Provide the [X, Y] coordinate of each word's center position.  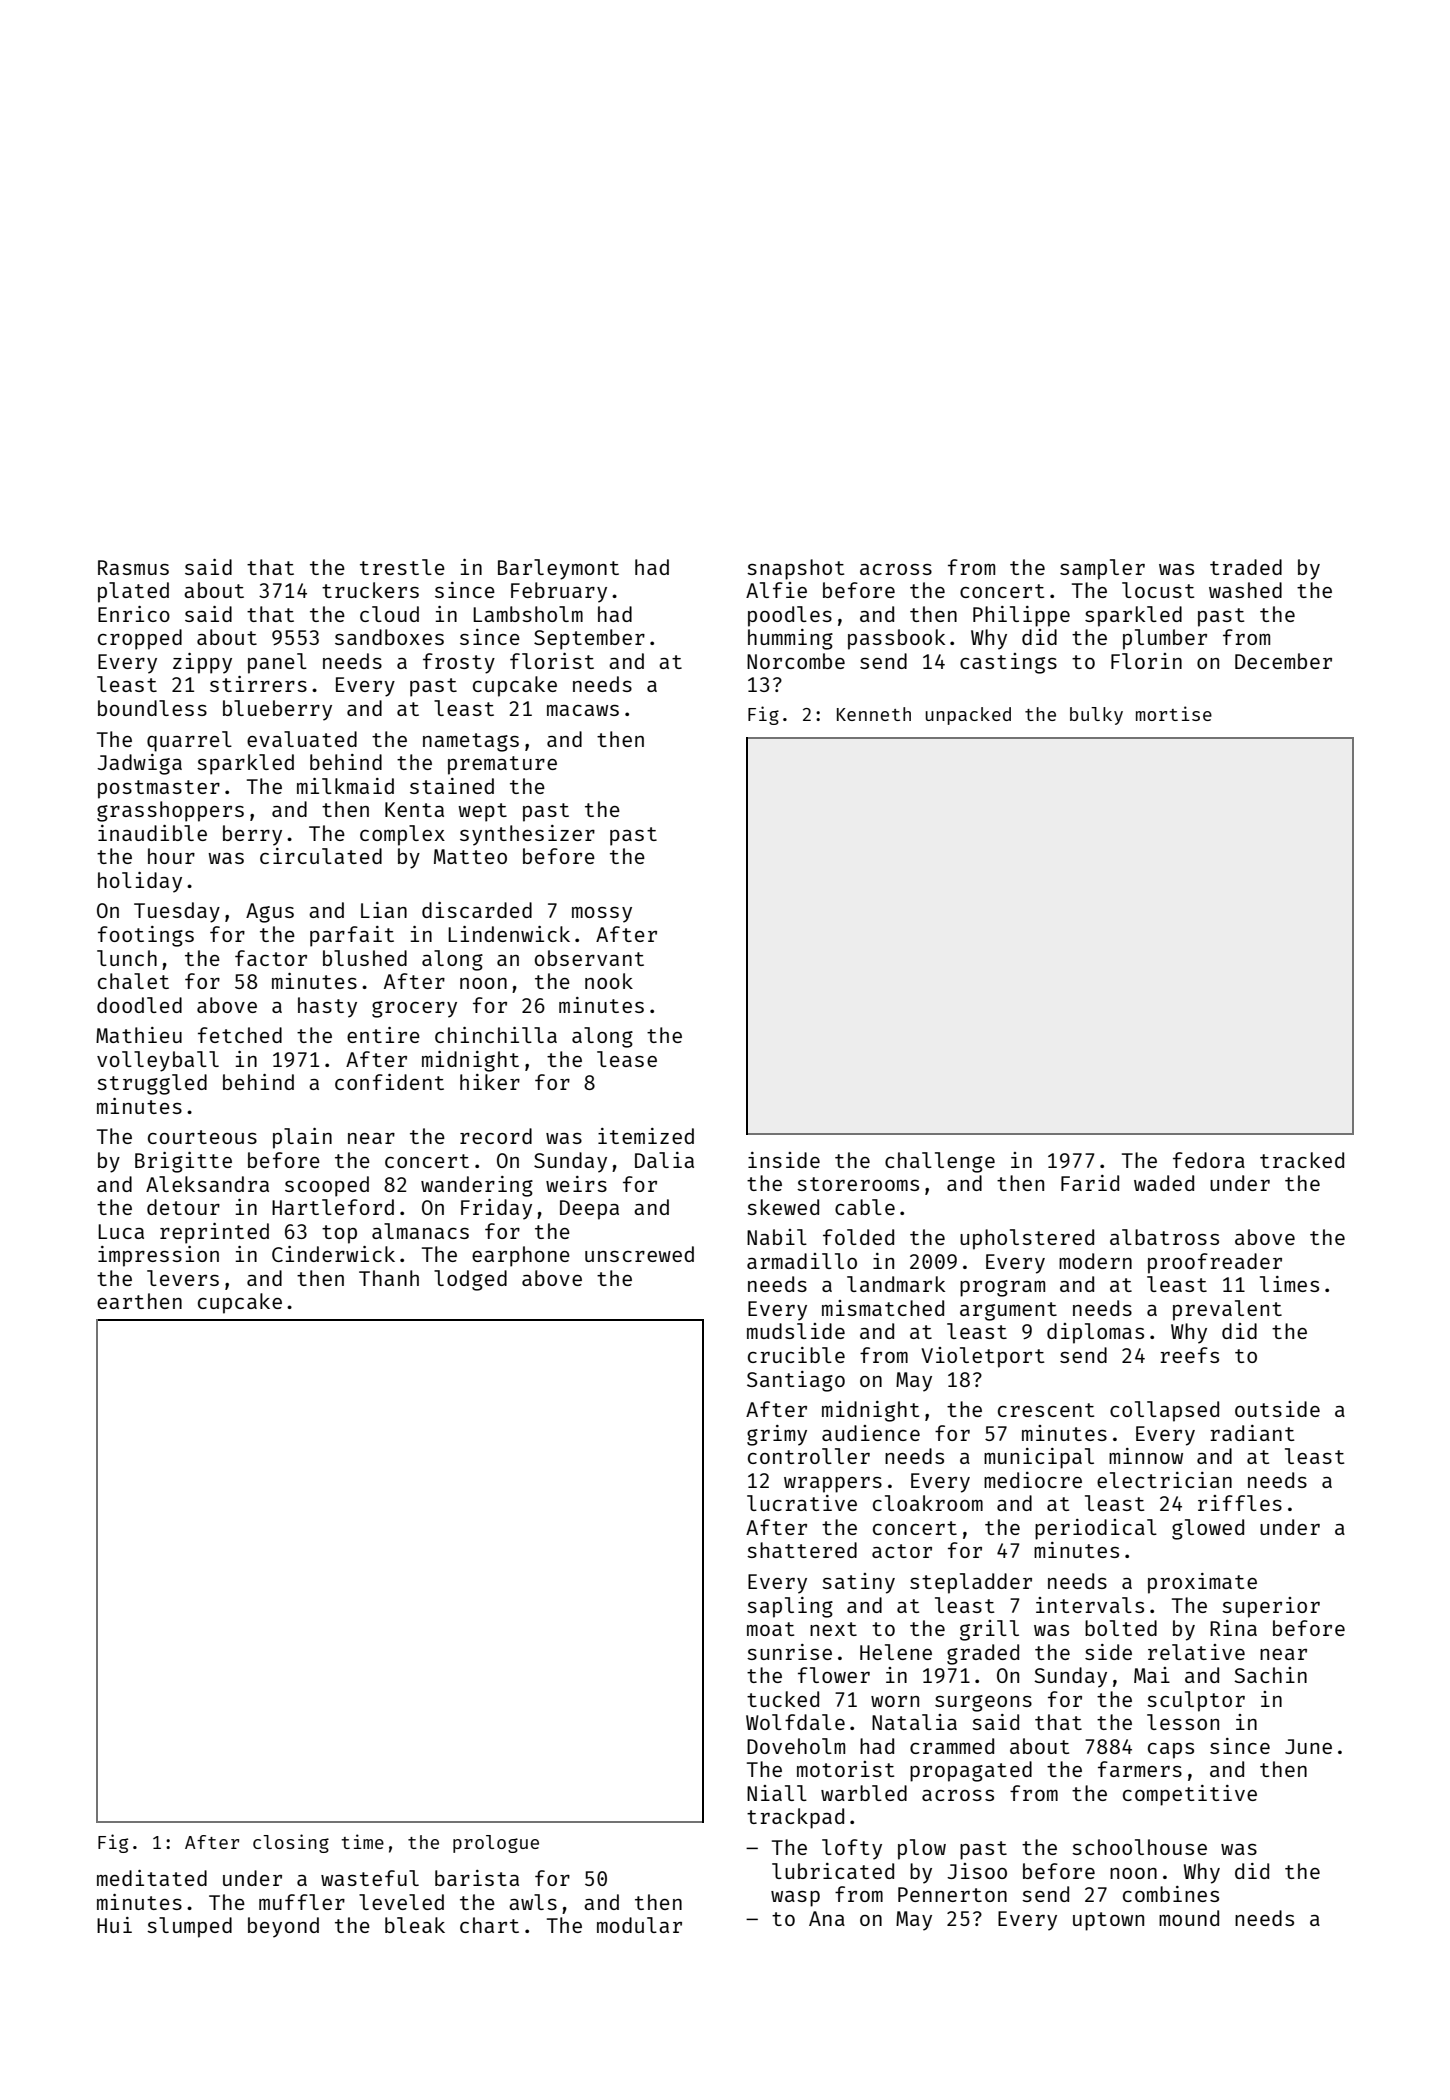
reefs [1190, 1355]
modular [639, 1925]
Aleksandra [207, 1184]
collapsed [1164, 1411]
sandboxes [389, 637]
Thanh [389, 1278]
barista [477, 1878]
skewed [783, 1207]
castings [1008, 663]
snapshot [796, 569]
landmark [896, 1284]
